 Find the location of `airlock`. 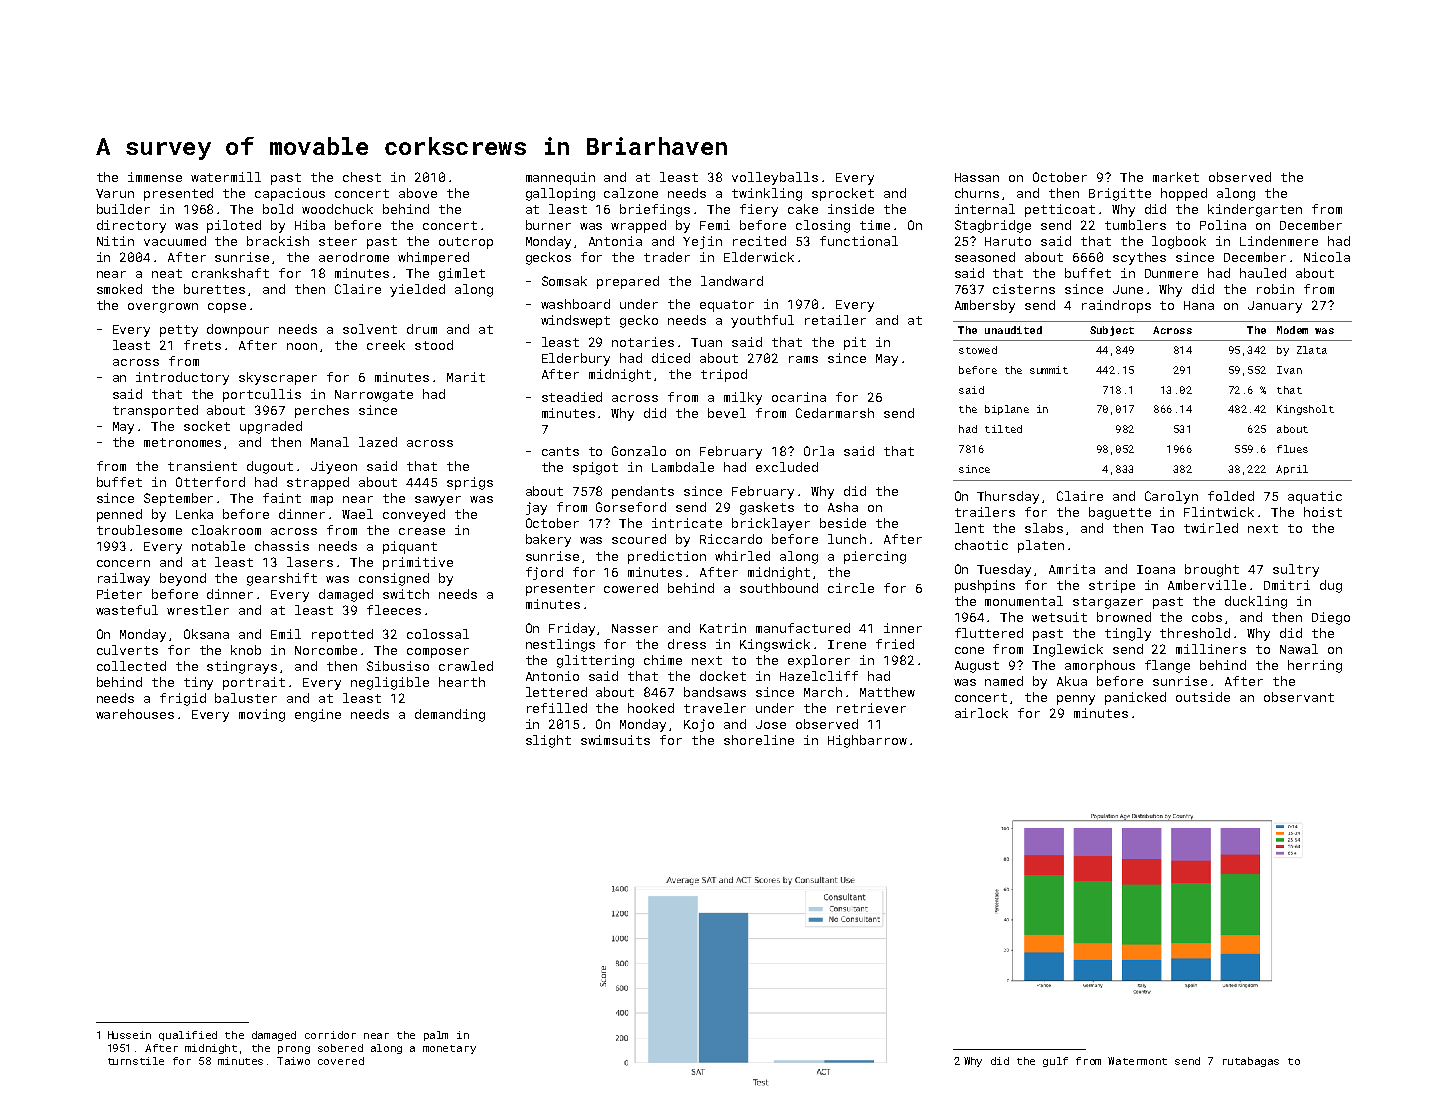

airlock is located at coordinates (981, 713).
